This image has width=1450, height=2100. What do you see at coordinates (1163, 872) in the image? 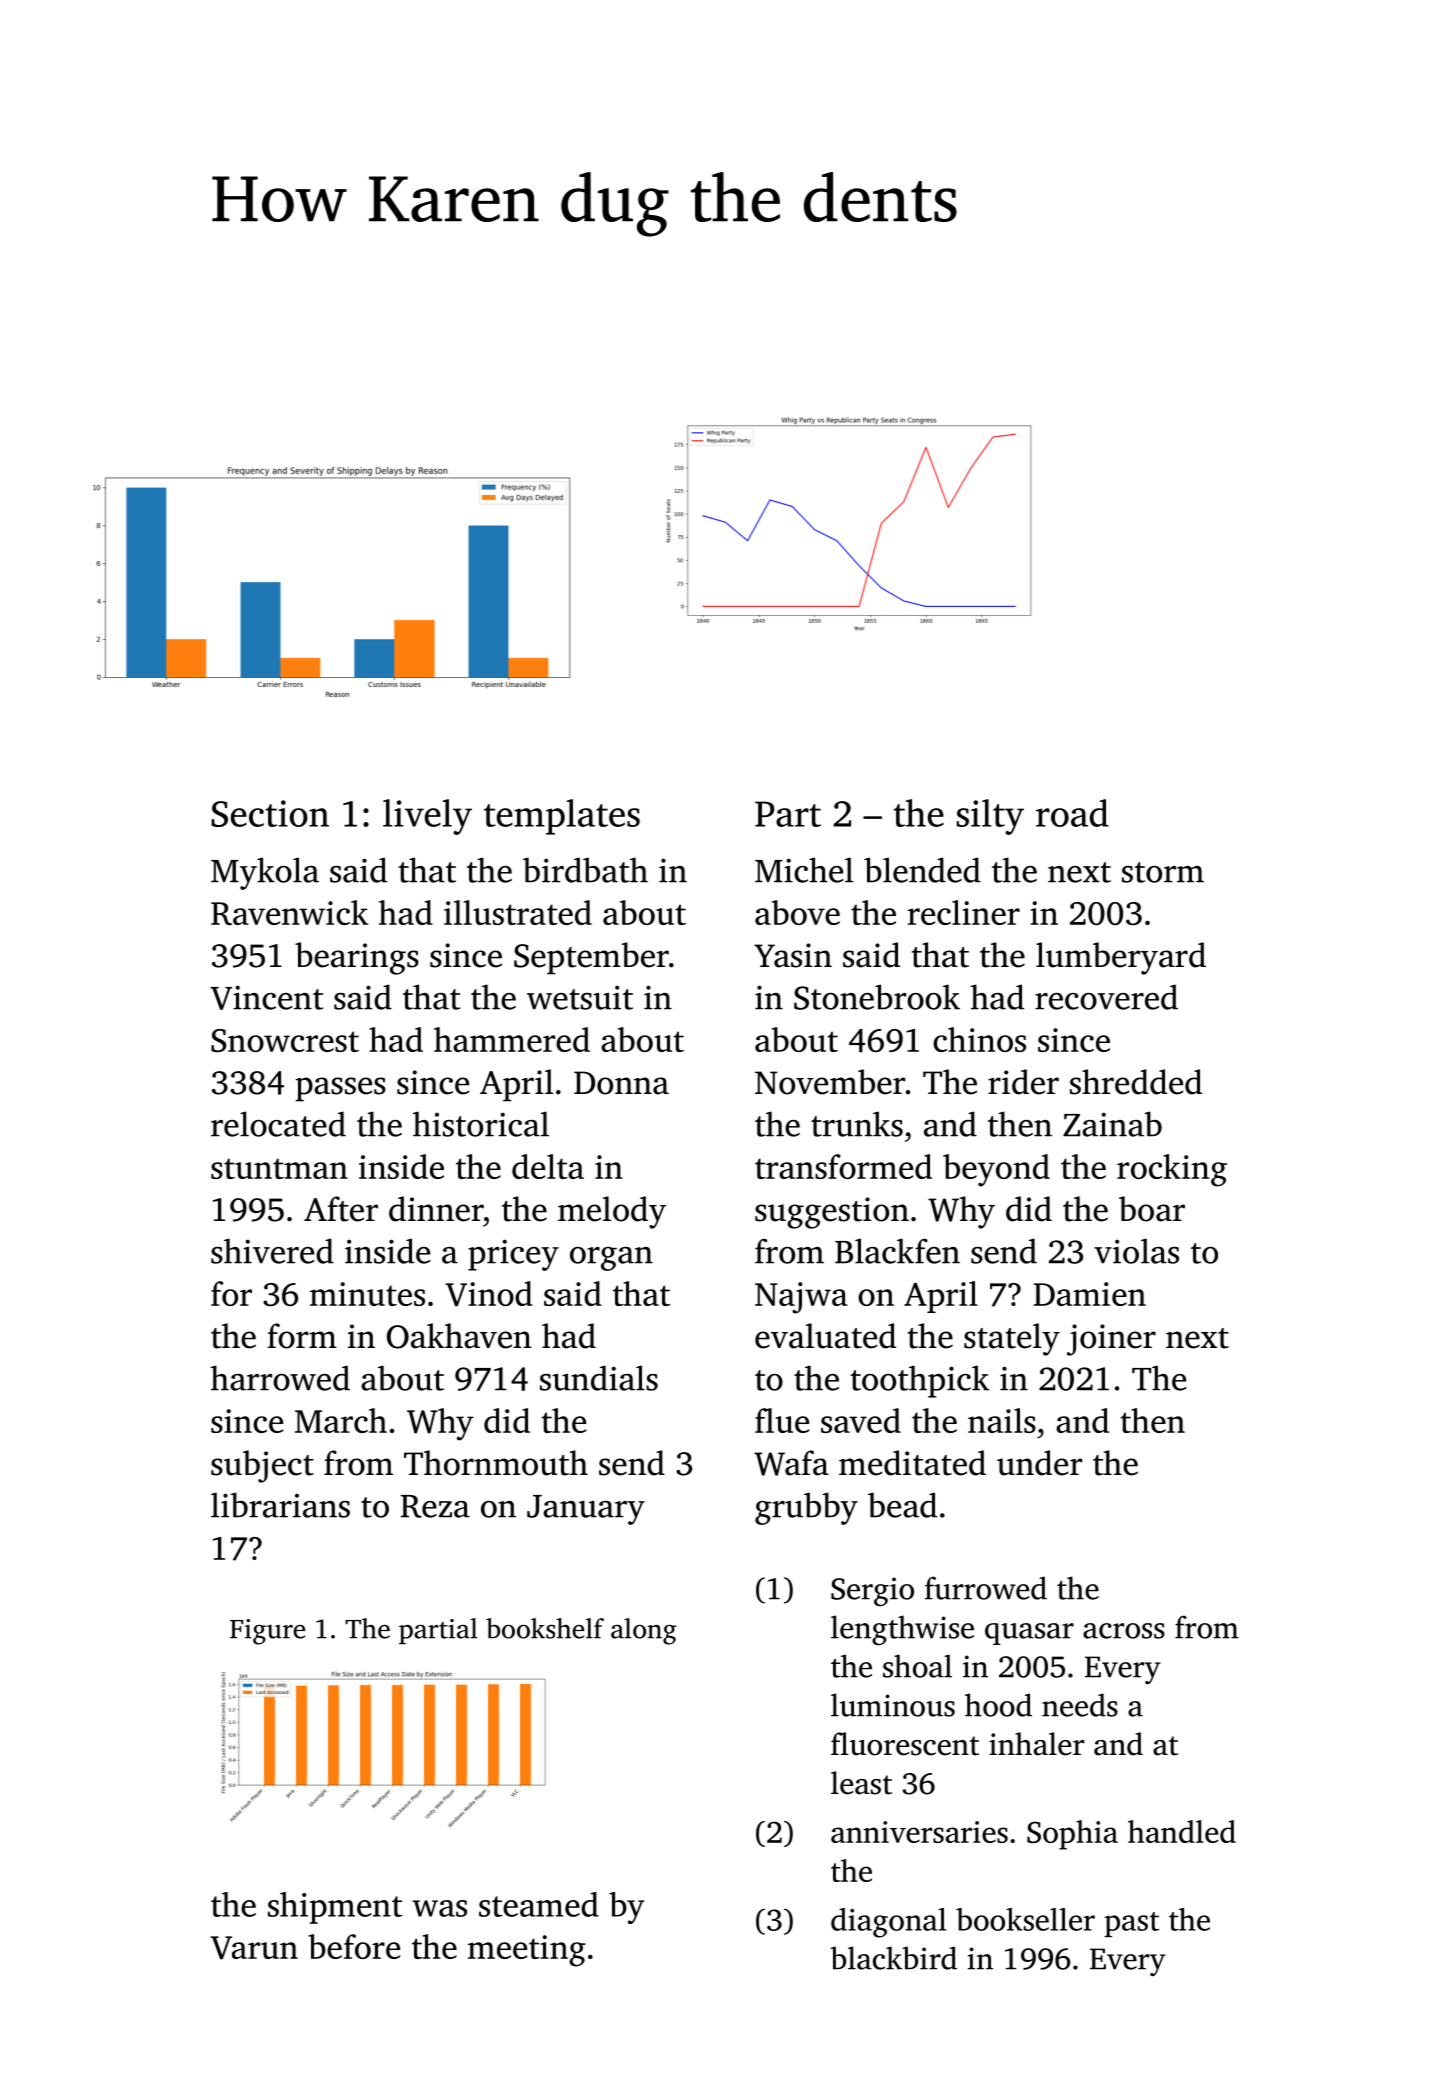
I see `storm` at bounding box center [1163, 872].
